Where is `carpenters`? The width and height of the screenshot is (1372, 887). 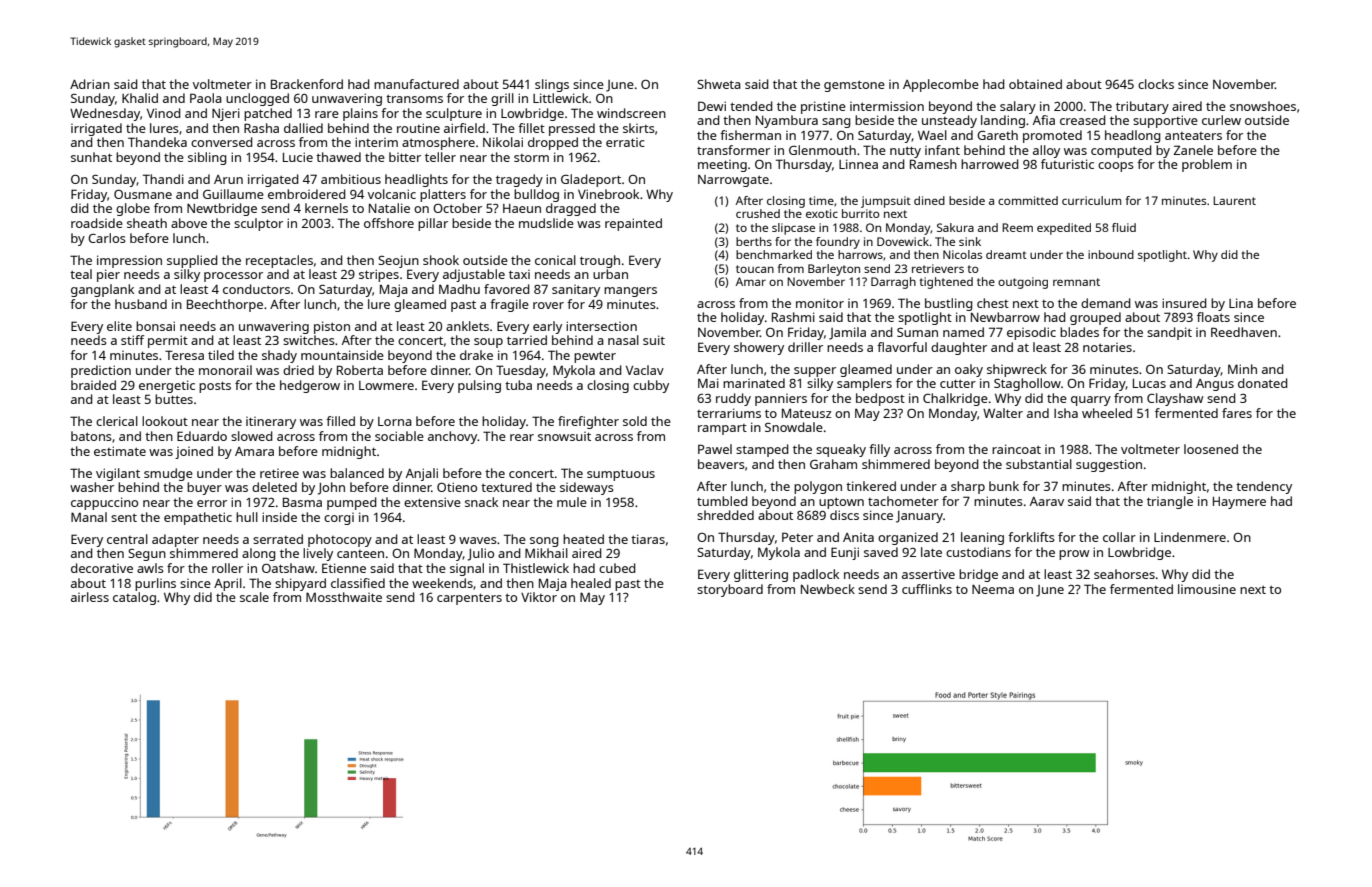 carpenters is located at coordinates (469, 599).
